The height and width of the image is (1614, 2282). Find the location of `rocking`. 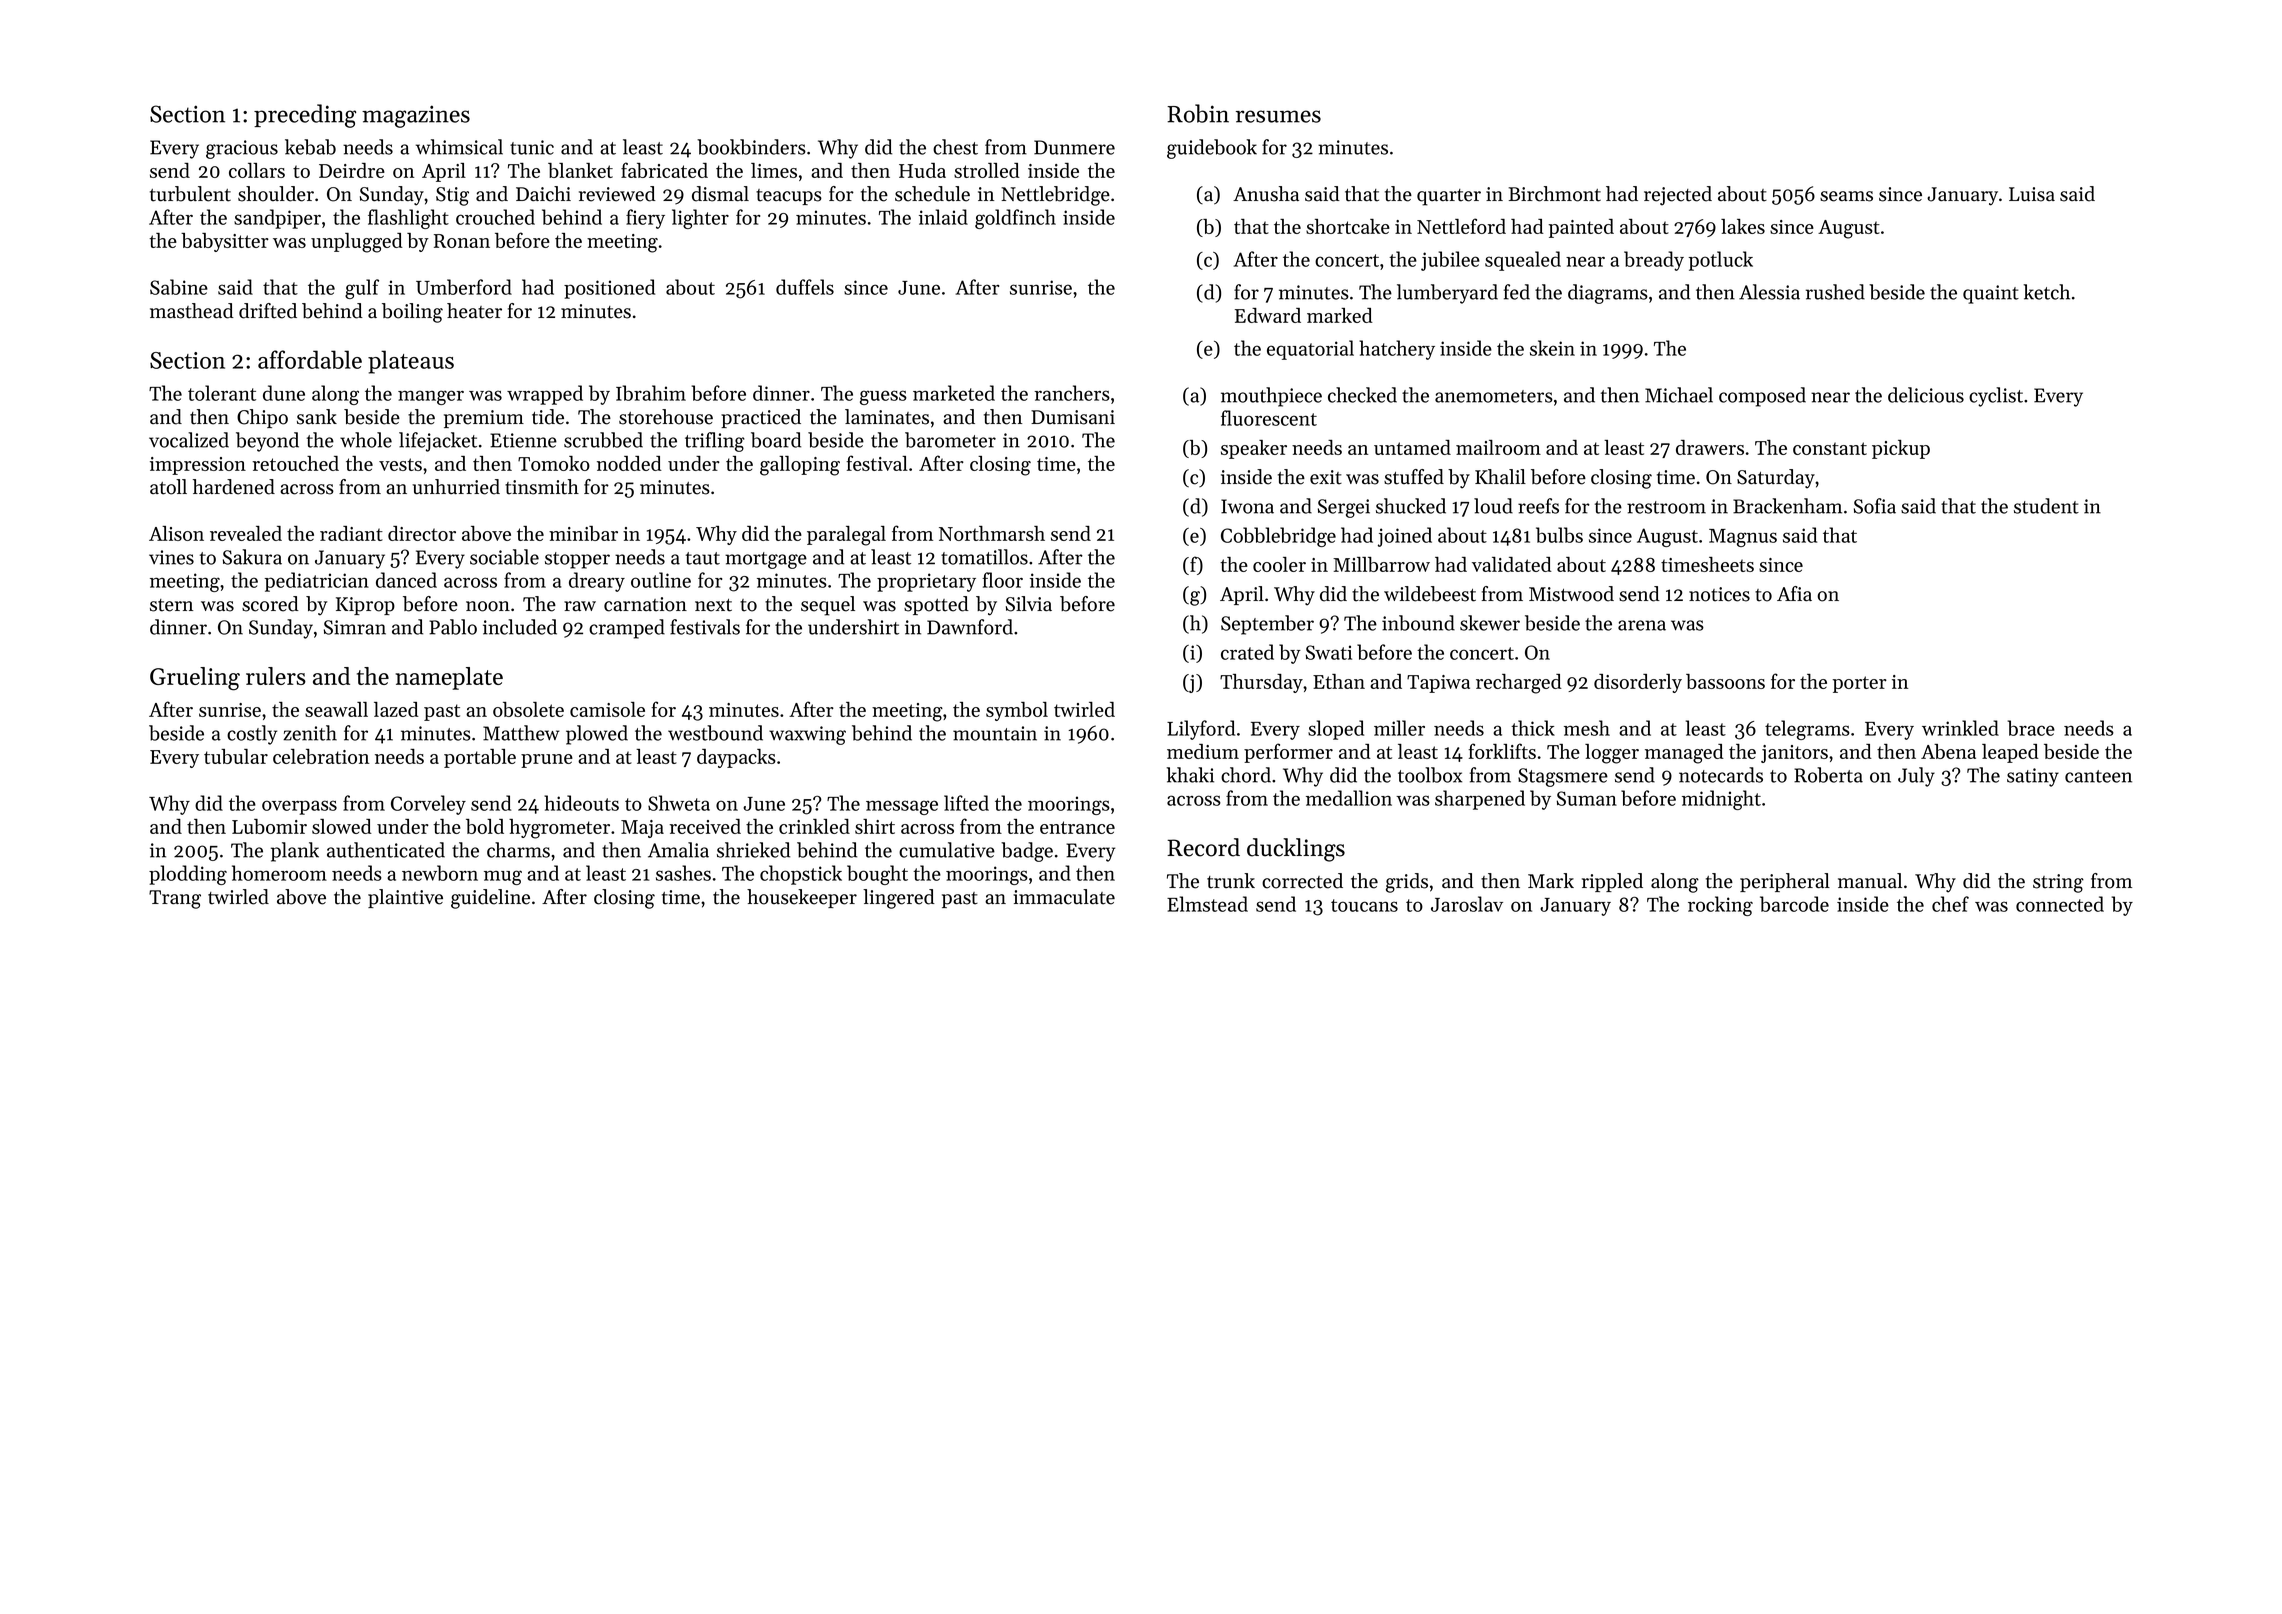

rocking is located at coordinates (1720, 906).
